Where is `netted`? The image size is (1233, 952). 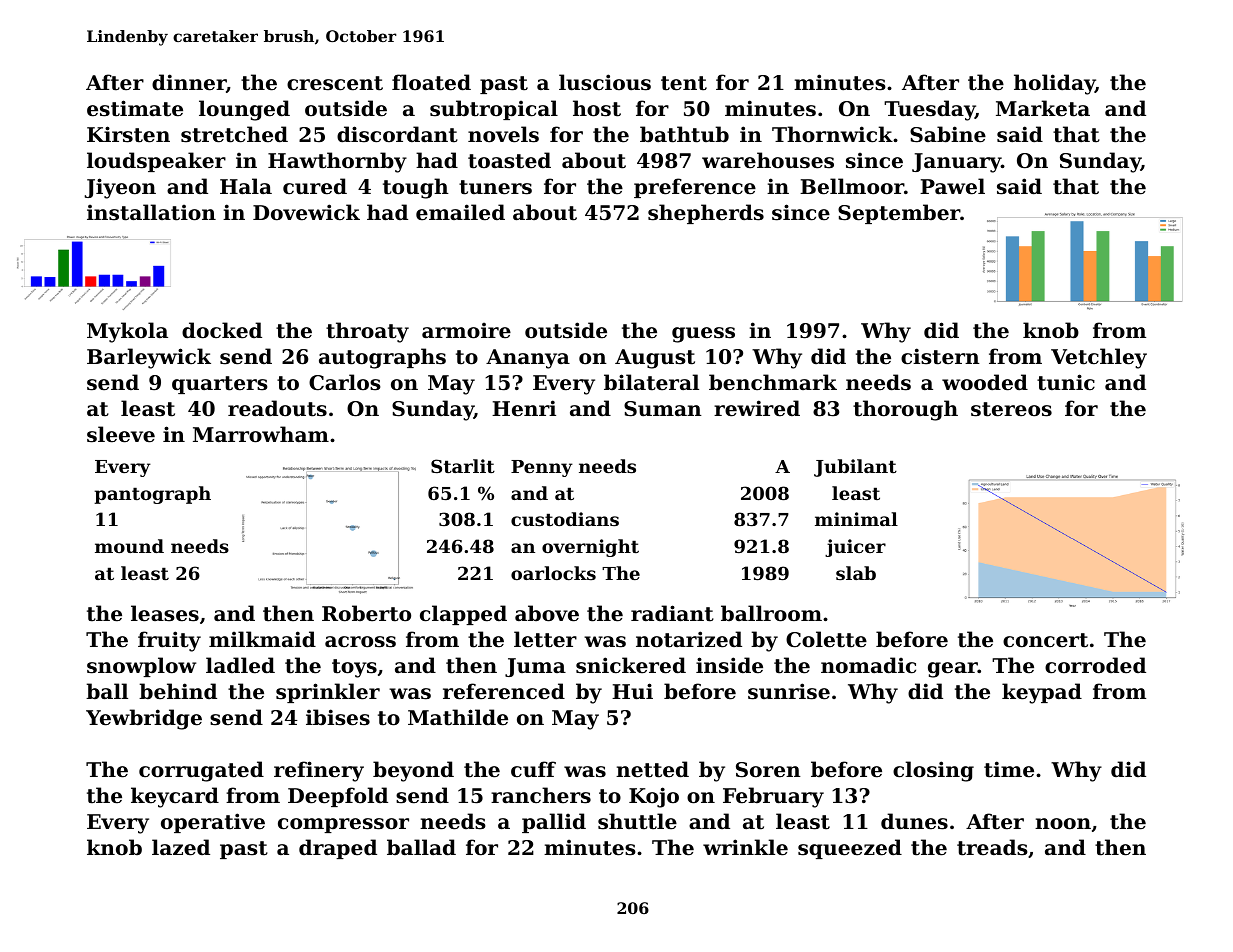 netted is located at coordinates (652, 769).
